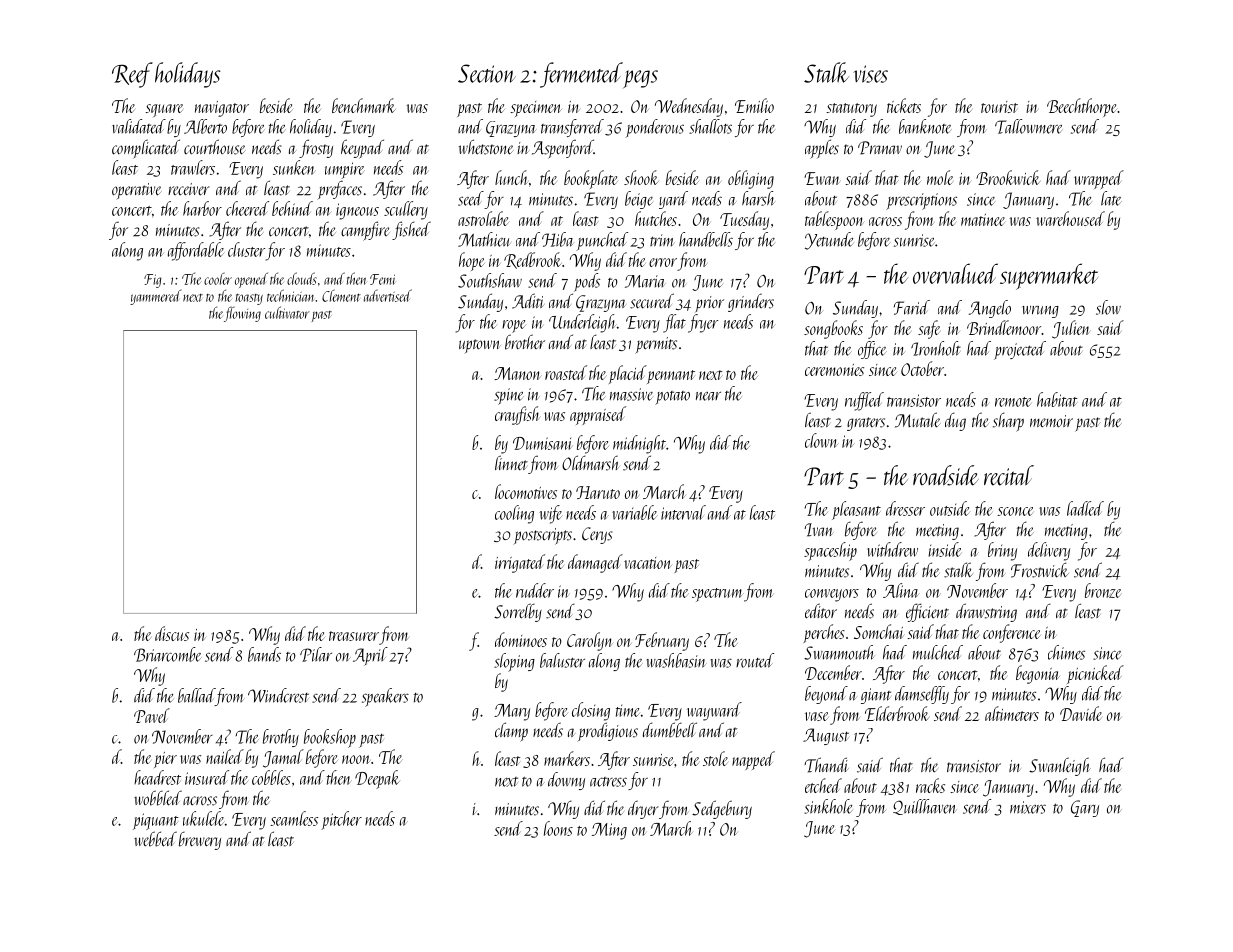 Image resolution: width=1233 pixels, height=952 pixels. What do you see at coordinates (487, 73) in the screenshot?
I see `Section` at bounding box center [487, 73].
